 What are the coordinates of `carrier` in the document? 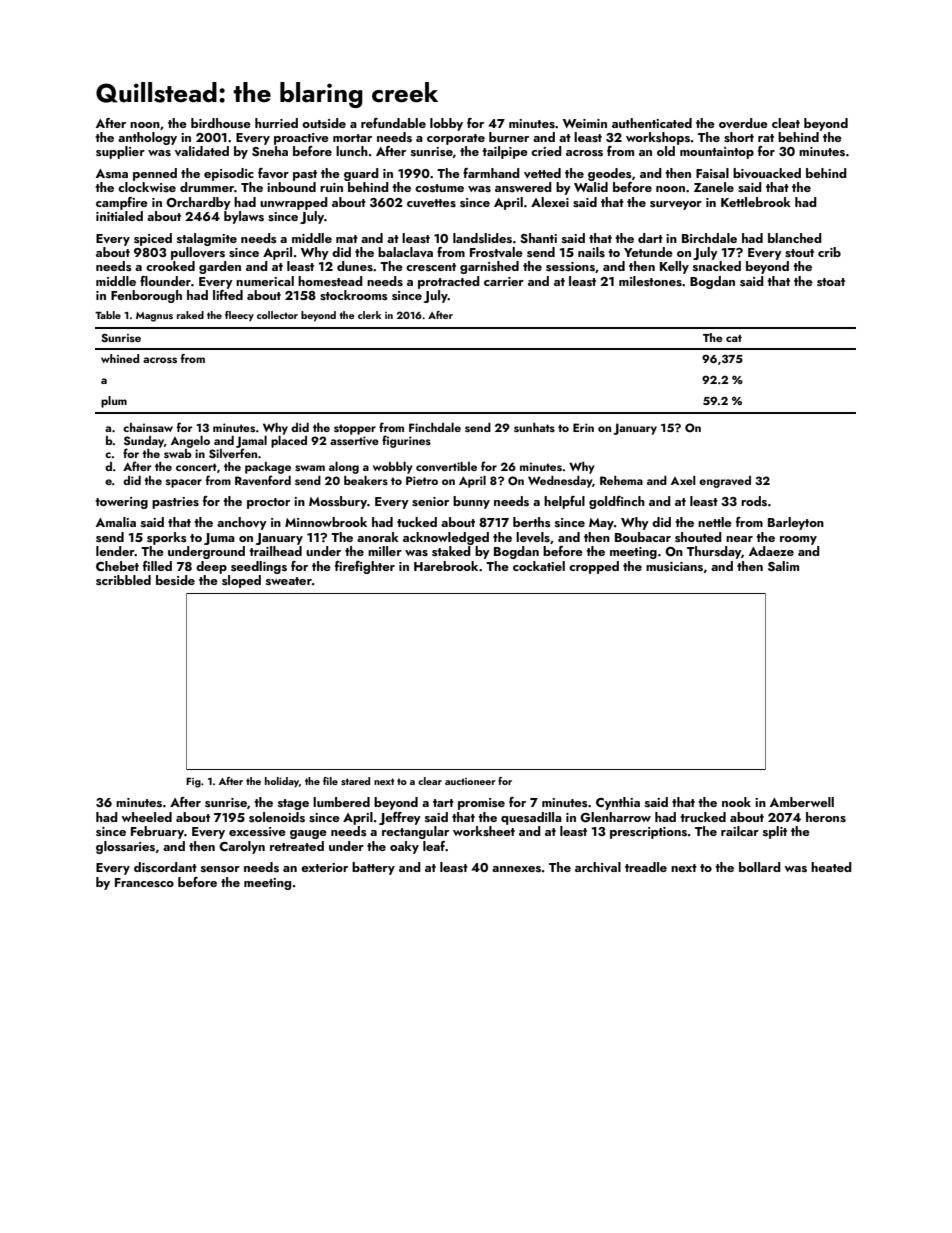 It's located at (504, 281).
